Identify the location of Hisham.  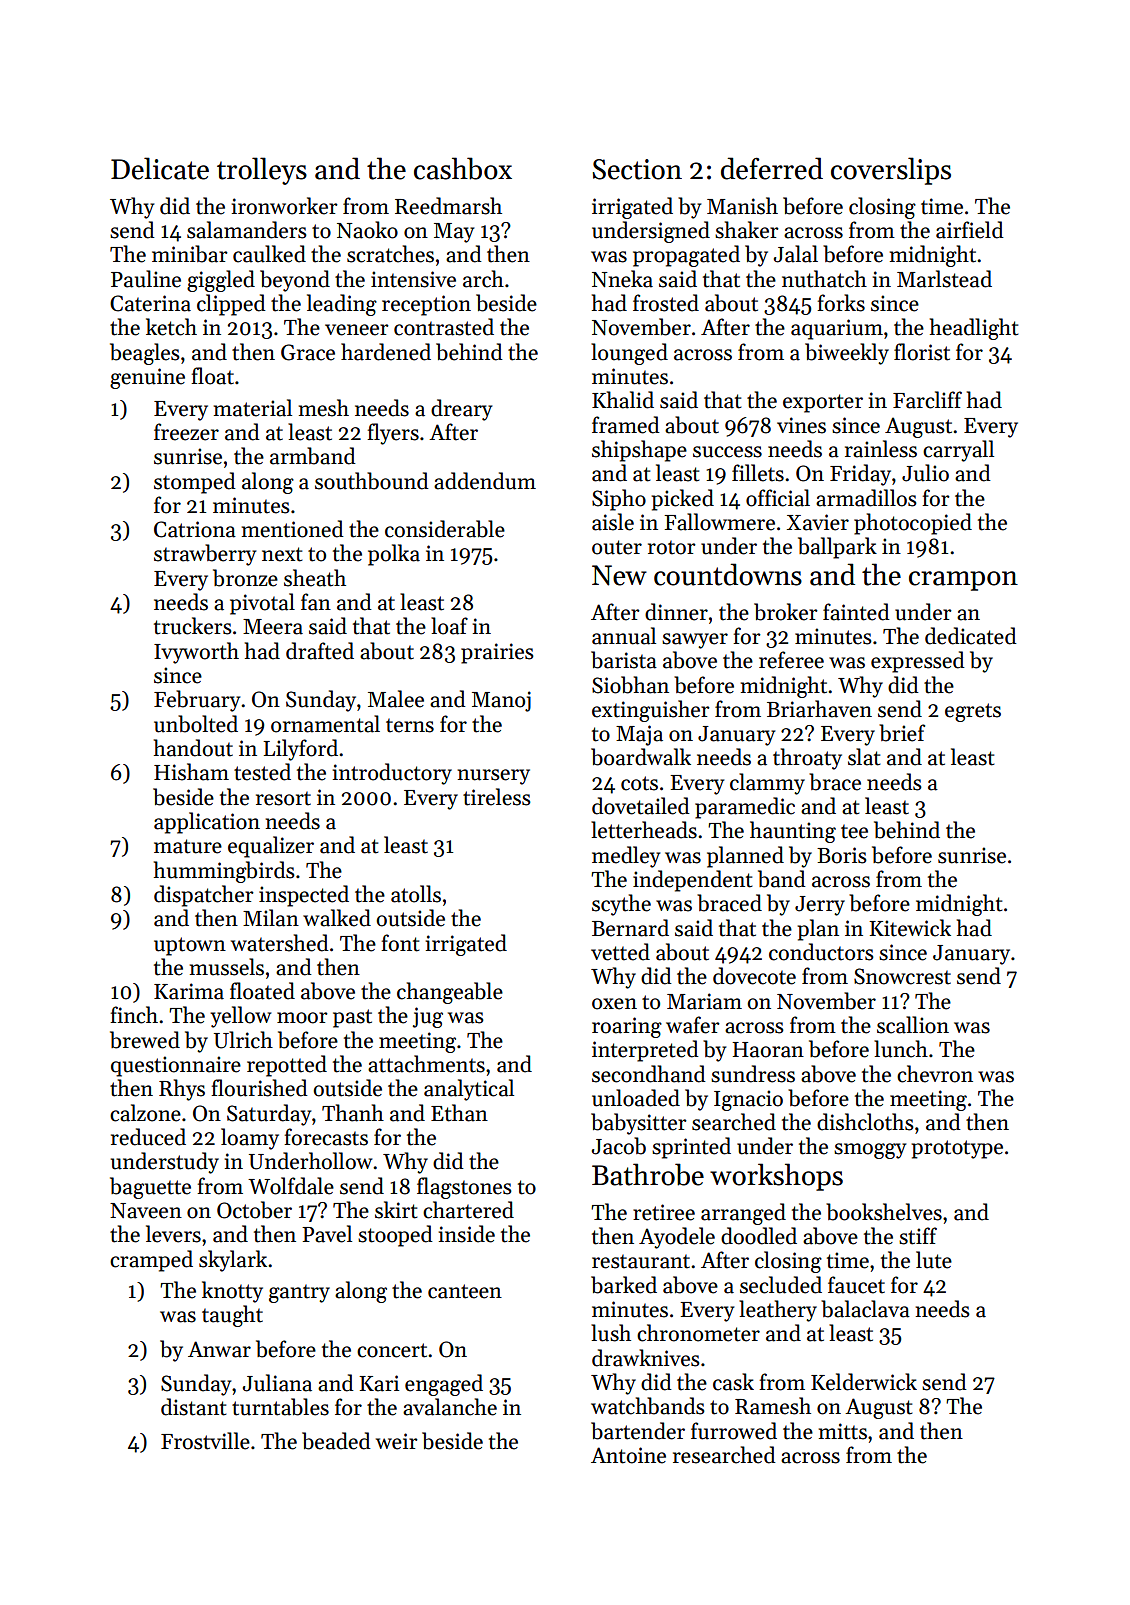
(191, 772).
